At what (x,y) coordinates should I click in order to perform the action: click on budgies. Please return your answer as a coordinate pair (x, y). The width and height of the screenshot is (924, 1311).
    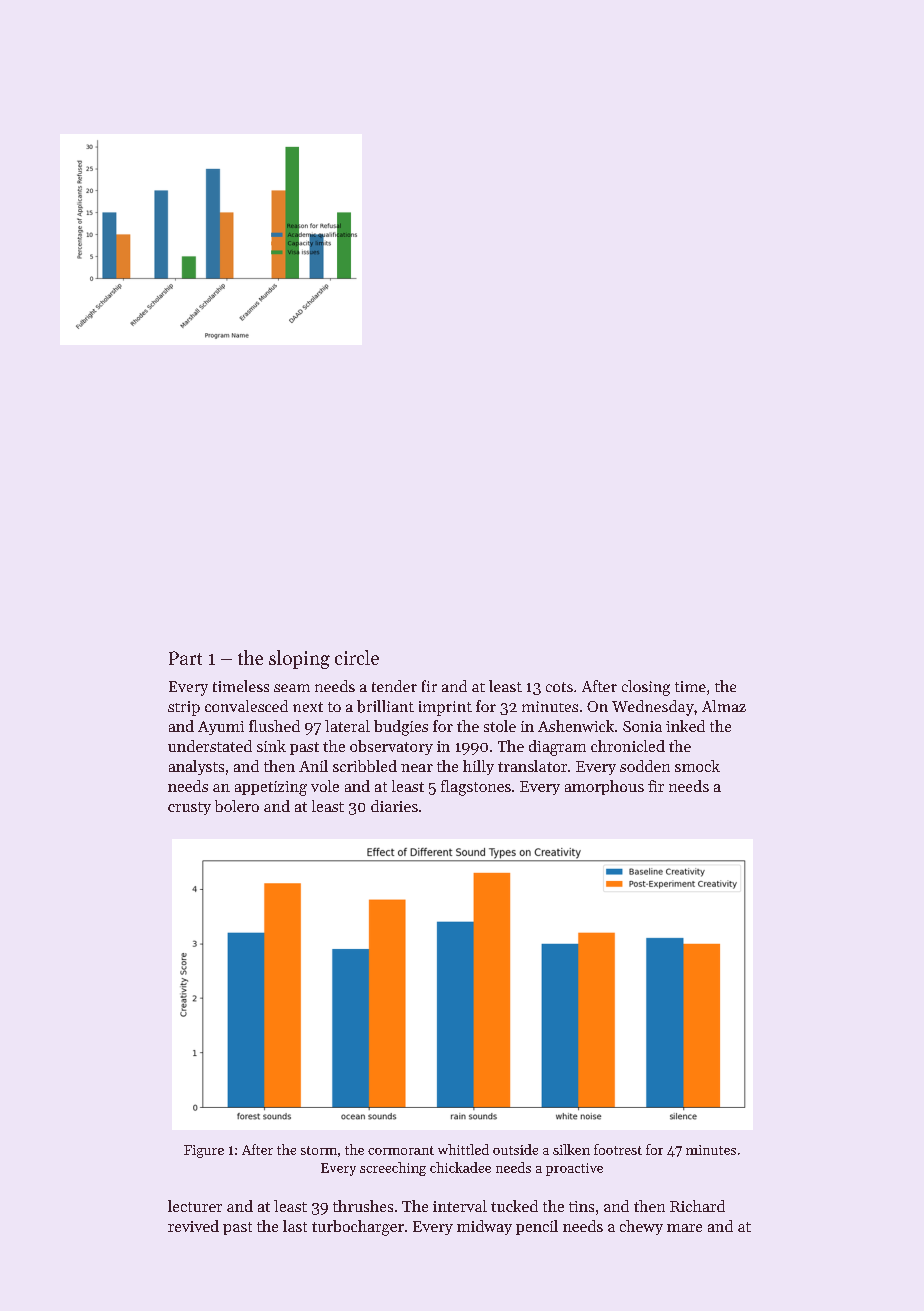
    Looking at the image, I should click on (401, 728).
